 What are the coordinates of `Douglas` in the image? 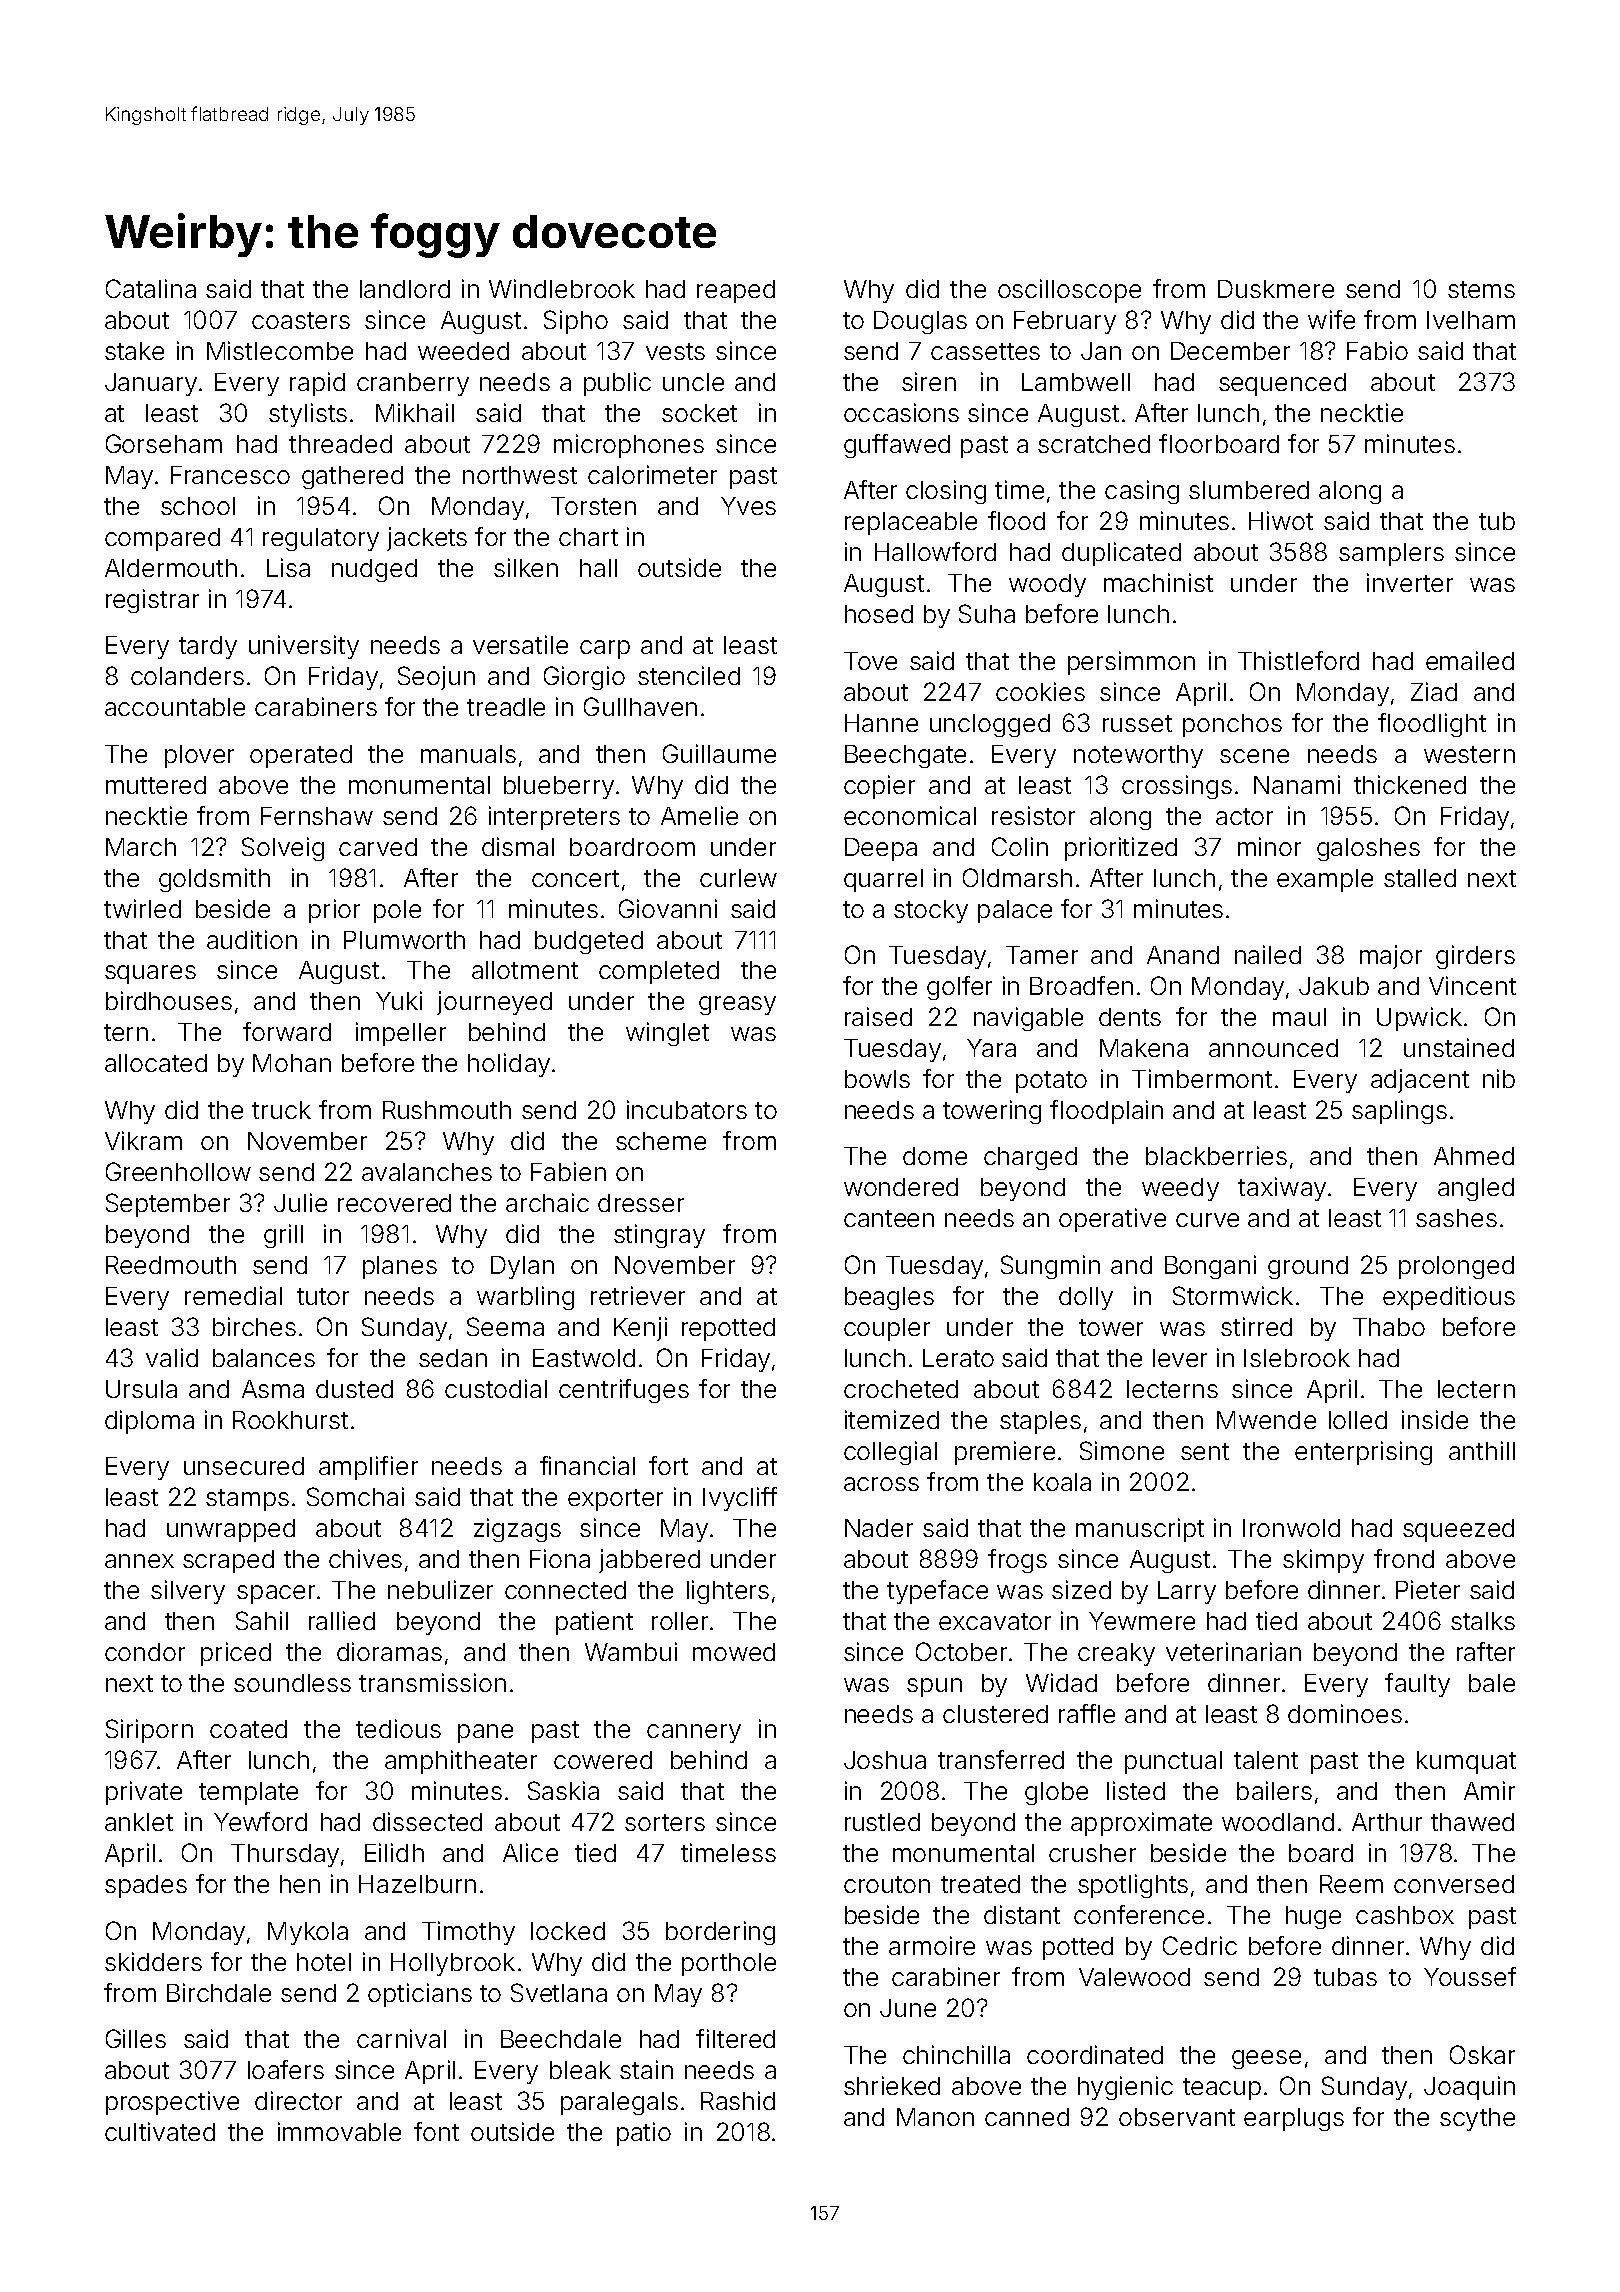 It's located at (920, 322).
